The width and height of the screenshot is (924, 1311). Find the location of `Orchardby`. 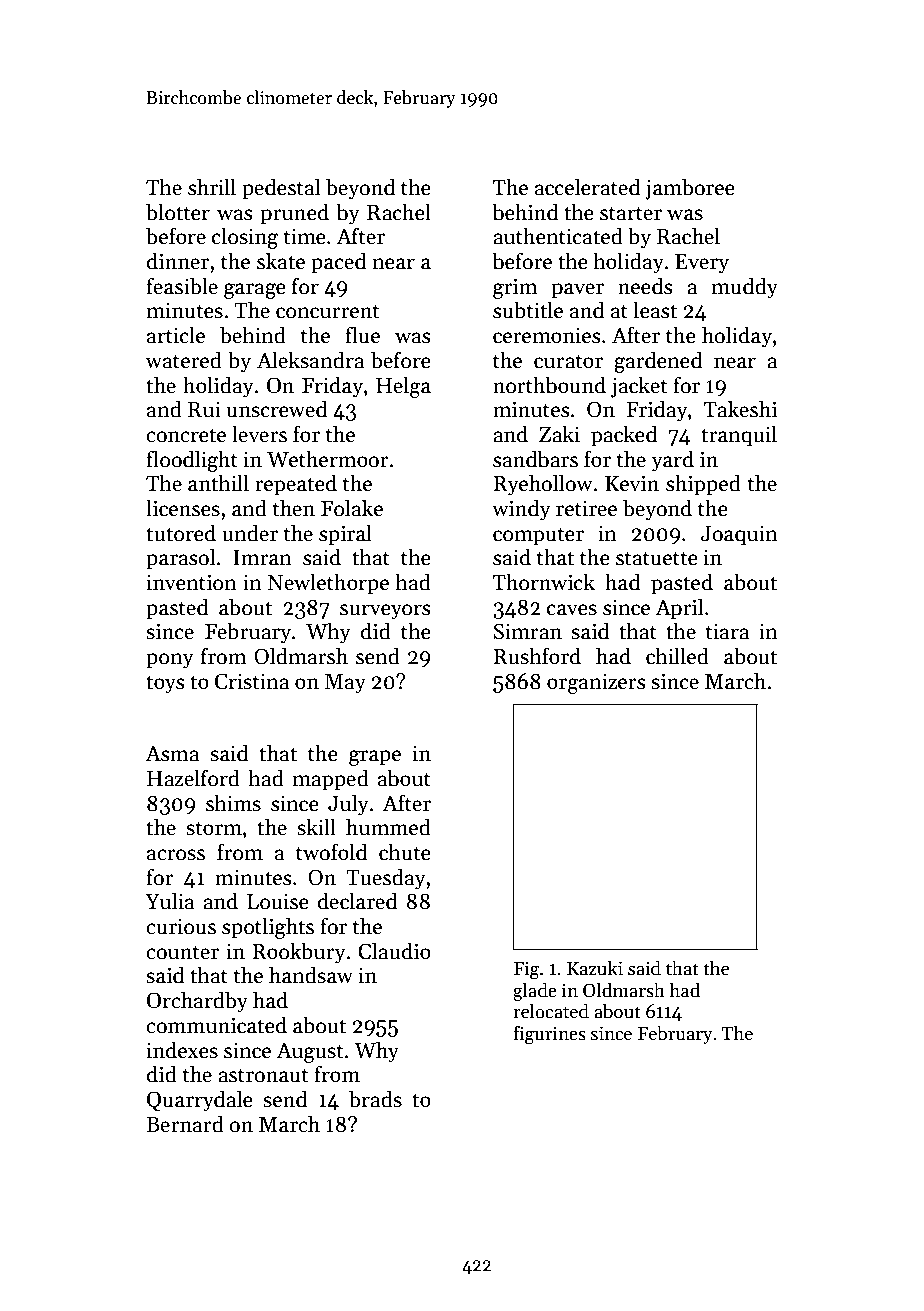

Orchardby is located at coordinates (197, 1002).
